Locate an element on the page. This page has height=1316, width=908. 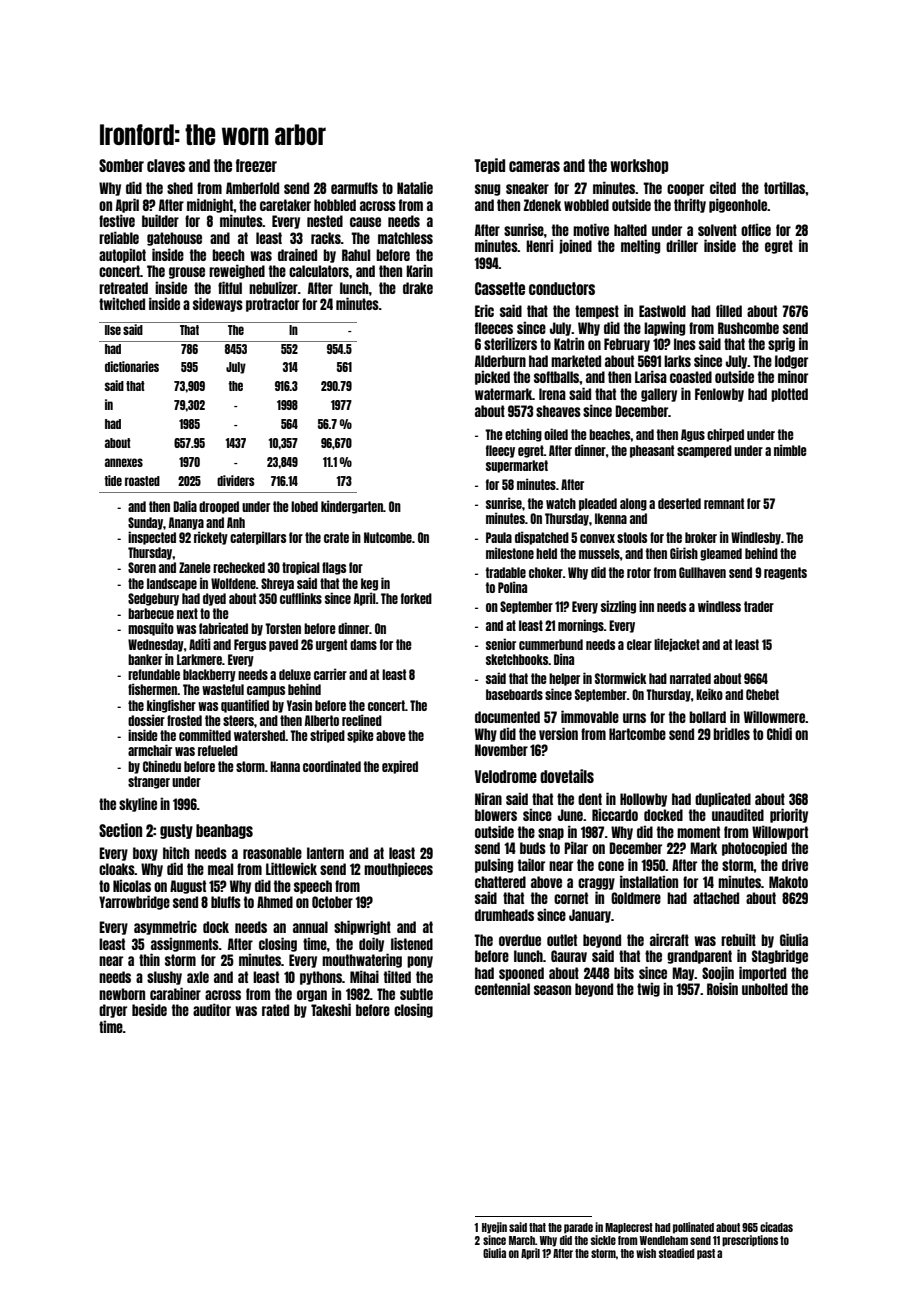
matchless is located at coordinates (405, 238).
